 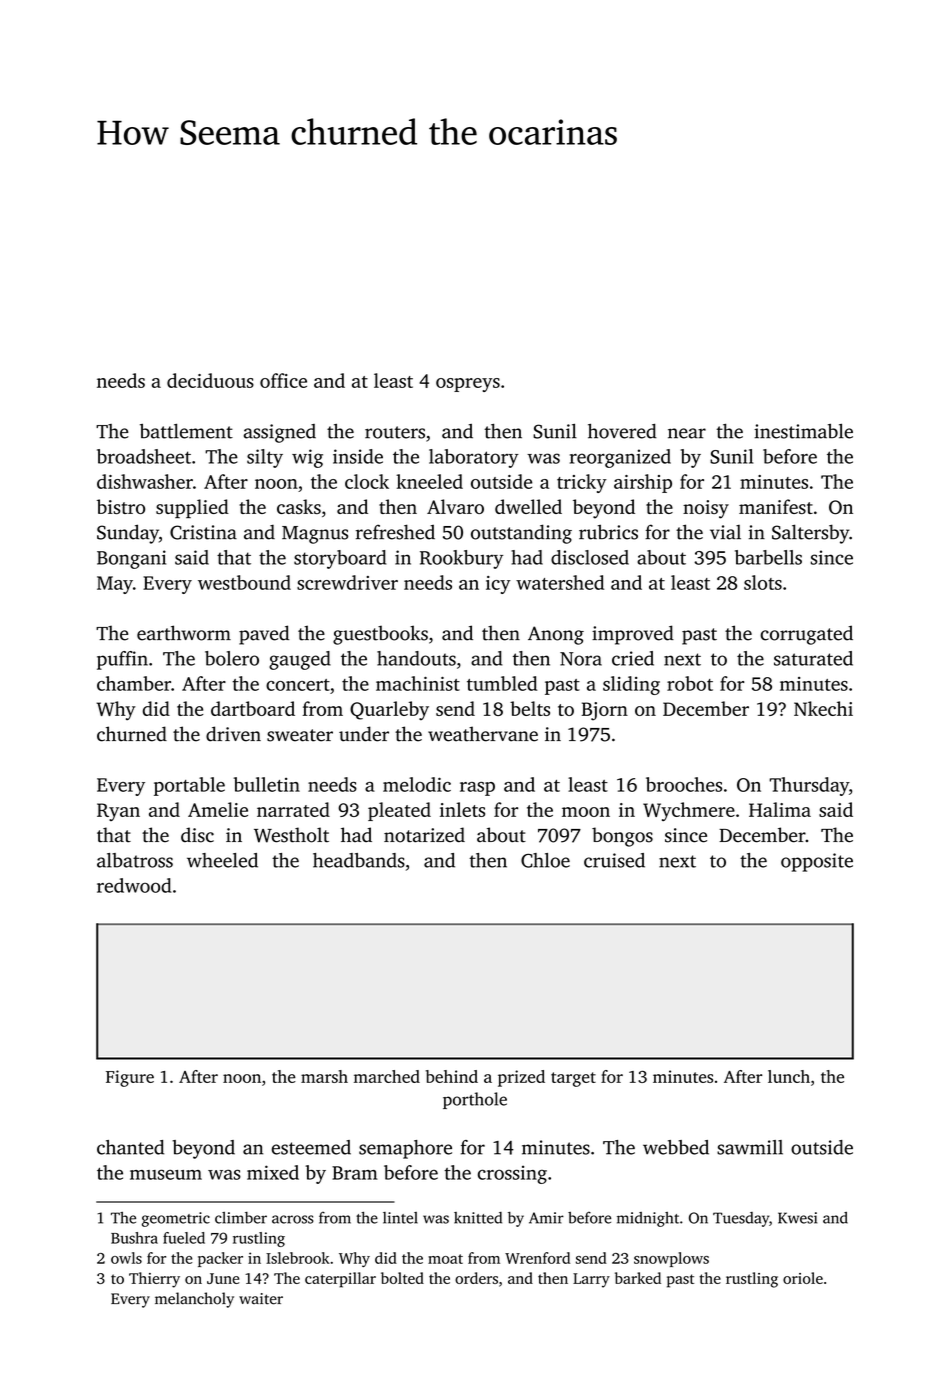 What do you see at coordinates (512, 1174) in the screenshot?
I see `crossing` at bounding box center [512, 1174].
